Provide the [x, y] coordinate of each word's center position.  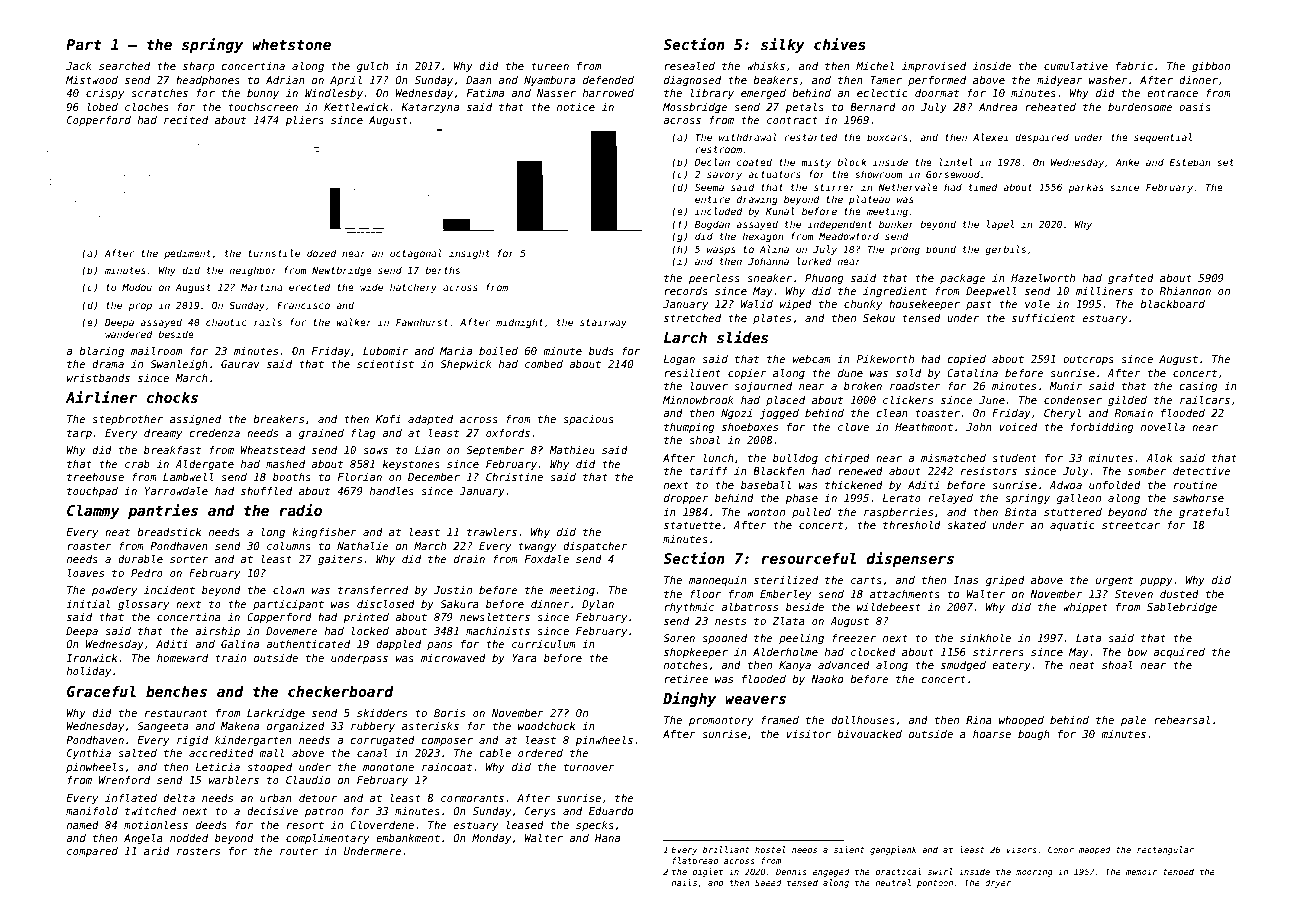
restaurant [176, 713]
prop [140, 307]
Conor [1061, 849]
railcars [1205, 400]
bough [1034, 735]
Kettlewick [356, 107]
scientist [385, 364]
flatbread [695, 860]
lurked [814, 261]
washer [1108, 80]
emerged [763, 94]
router [299, 851]
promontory [721, 721]
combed [544, 364]
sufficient [1043, 318]
